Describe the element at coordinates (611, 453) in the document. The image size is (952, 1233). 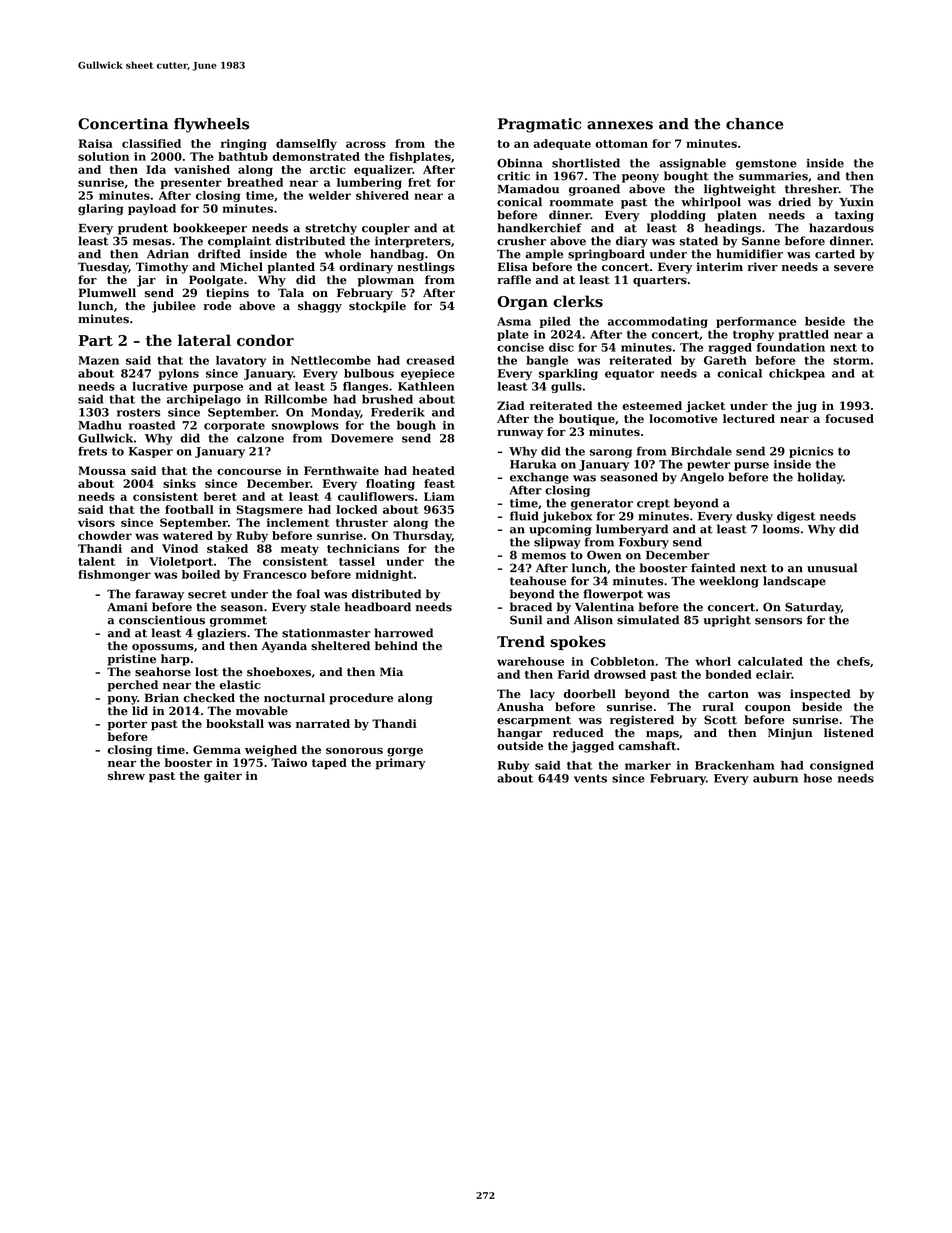
I see `sarong` at that location.
